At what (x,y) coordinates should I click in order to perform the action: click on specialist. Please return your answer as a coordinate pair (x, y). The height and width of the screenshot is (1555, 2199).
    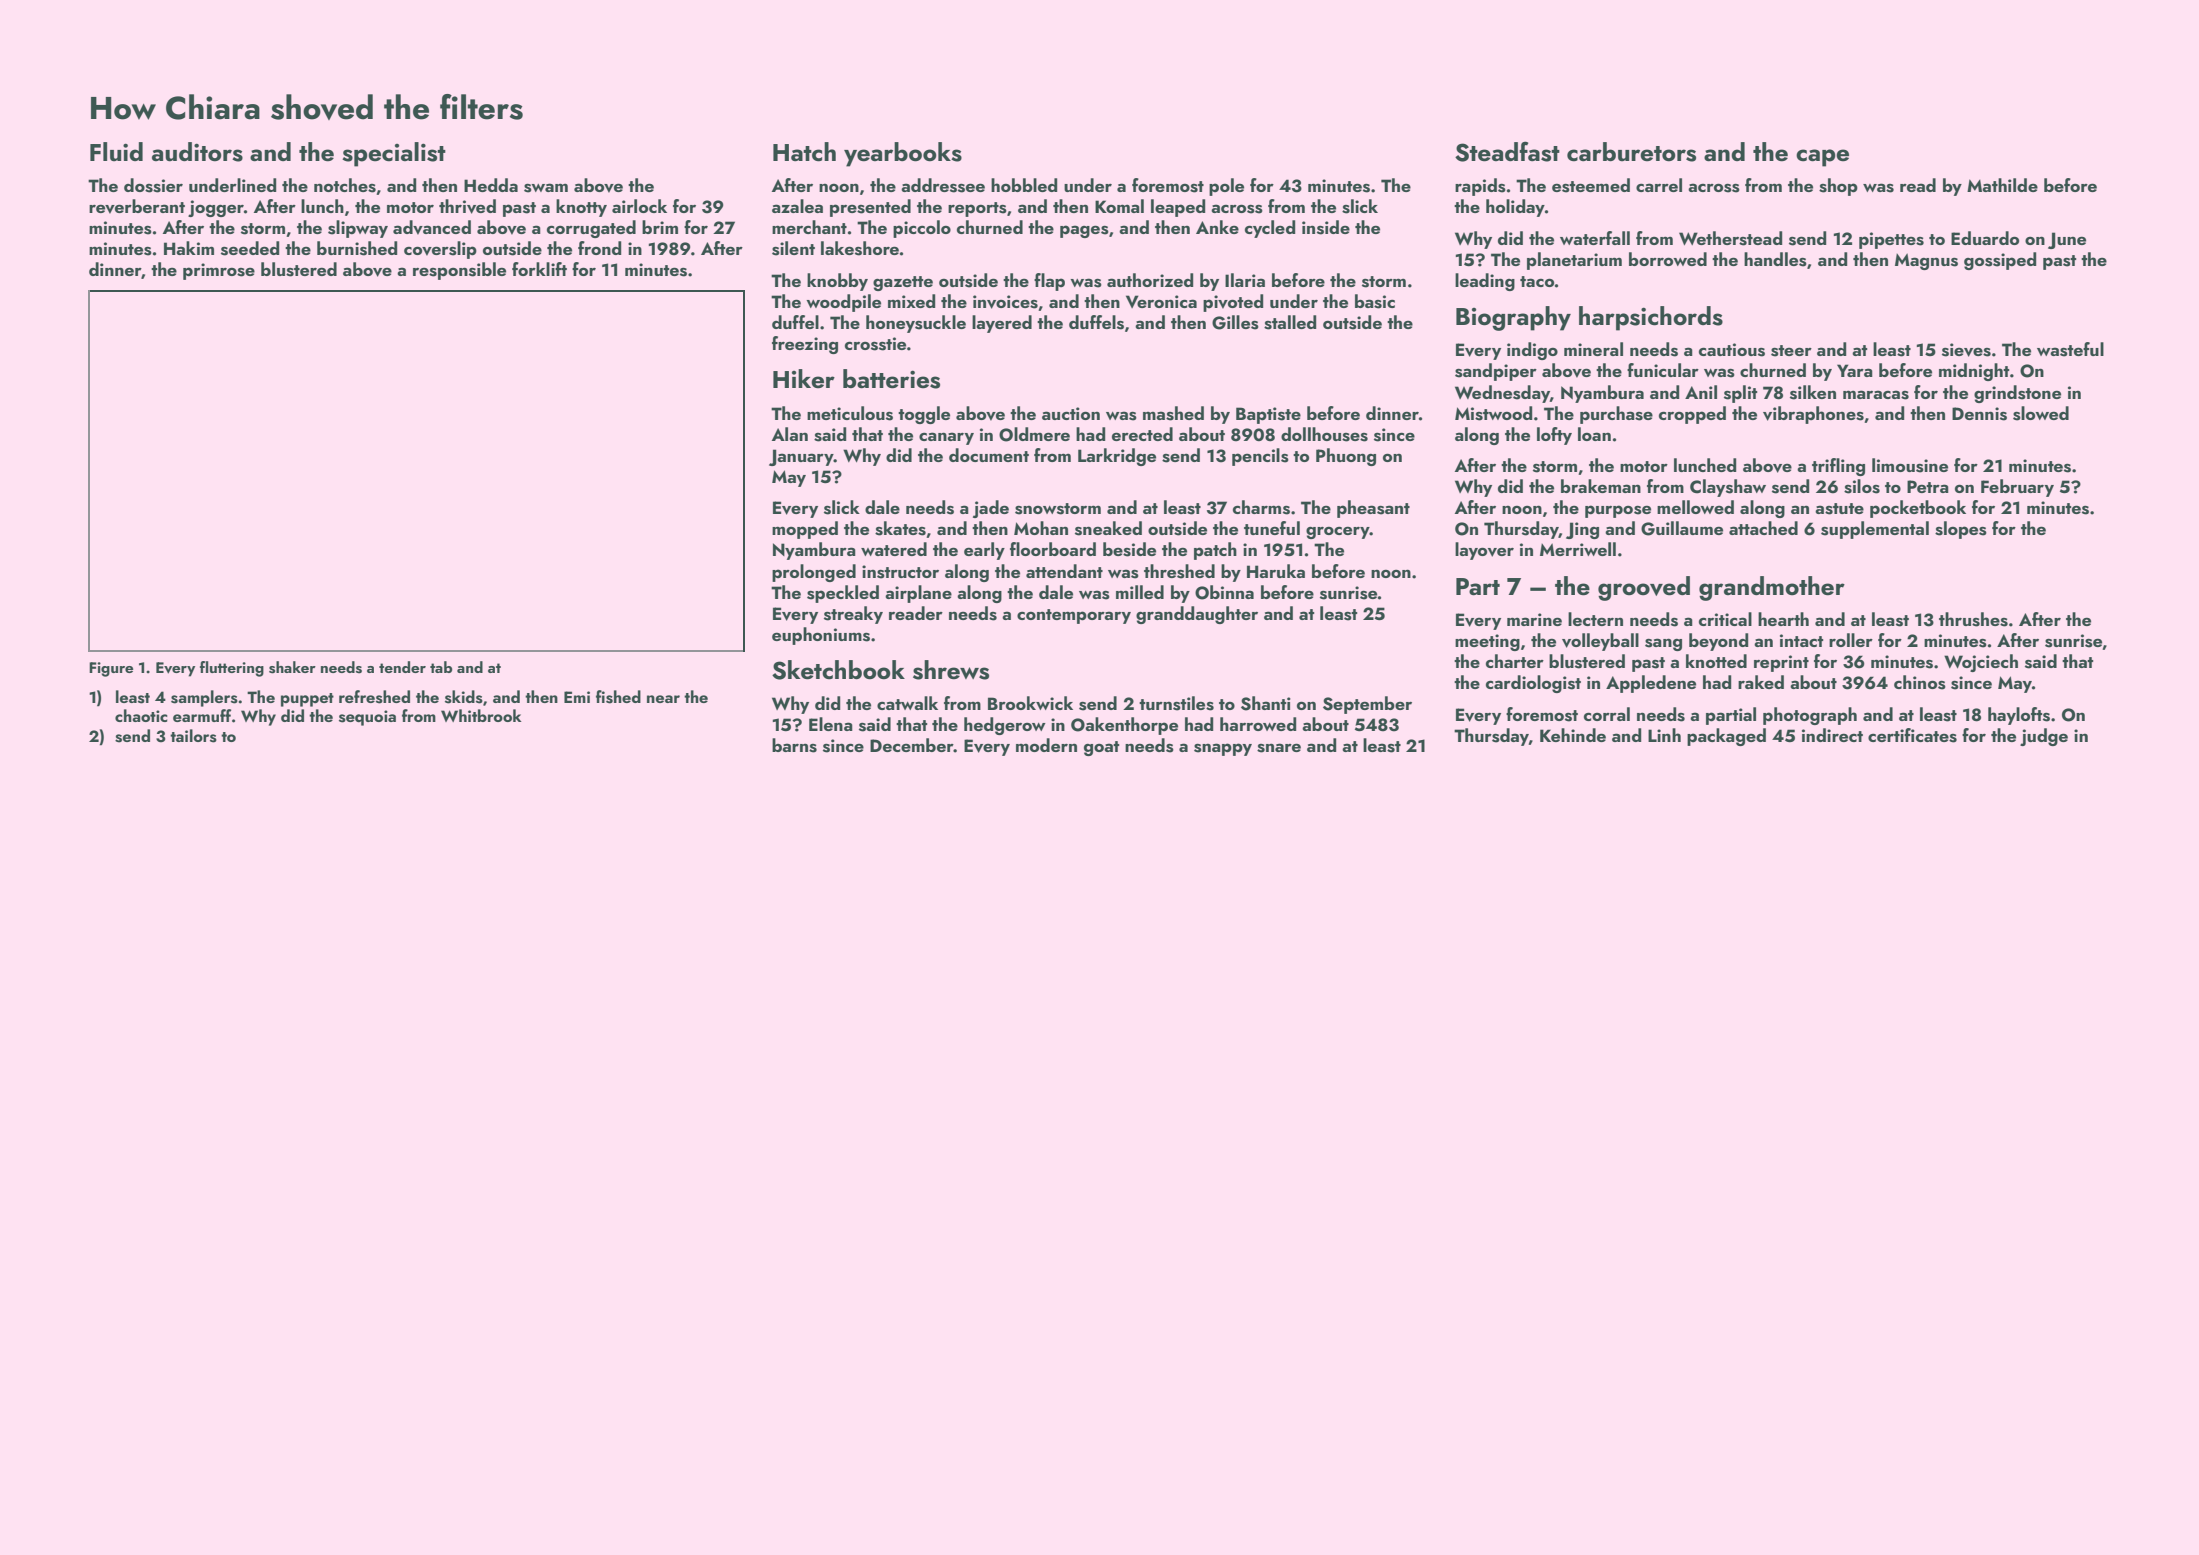
    Looking at the image, I should click on (394, 154).
